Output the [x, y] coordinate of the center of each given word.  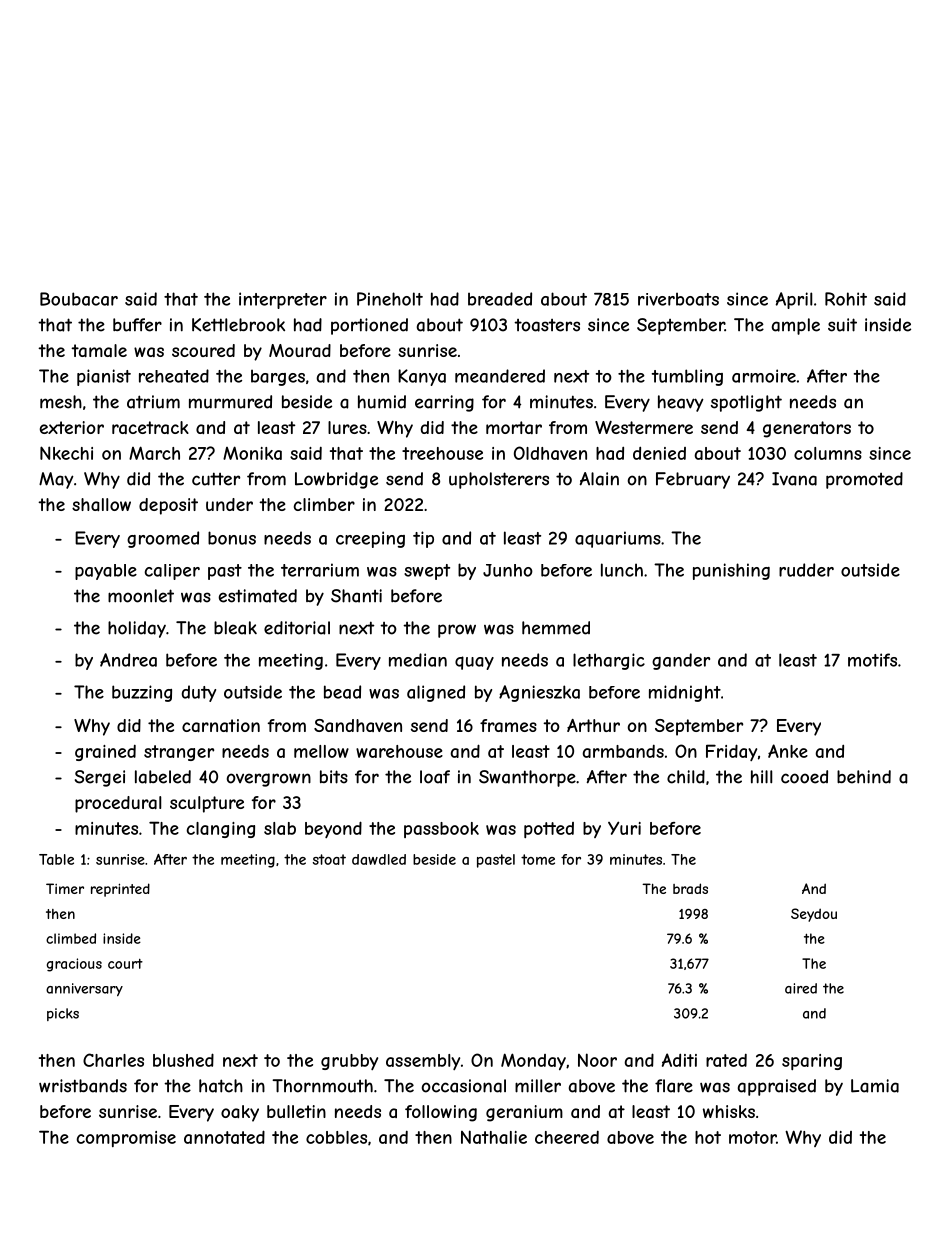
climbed [71, 938]
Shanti [356, 596]
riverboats [678, 299]
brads [690, 888]
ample [796, 326]
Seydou [814, 915]
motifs [872, 660]
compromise [126, 1139]
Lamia [875, 1086]
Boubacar [79, 299]
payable [106, 572]
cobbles [336, 1137]
